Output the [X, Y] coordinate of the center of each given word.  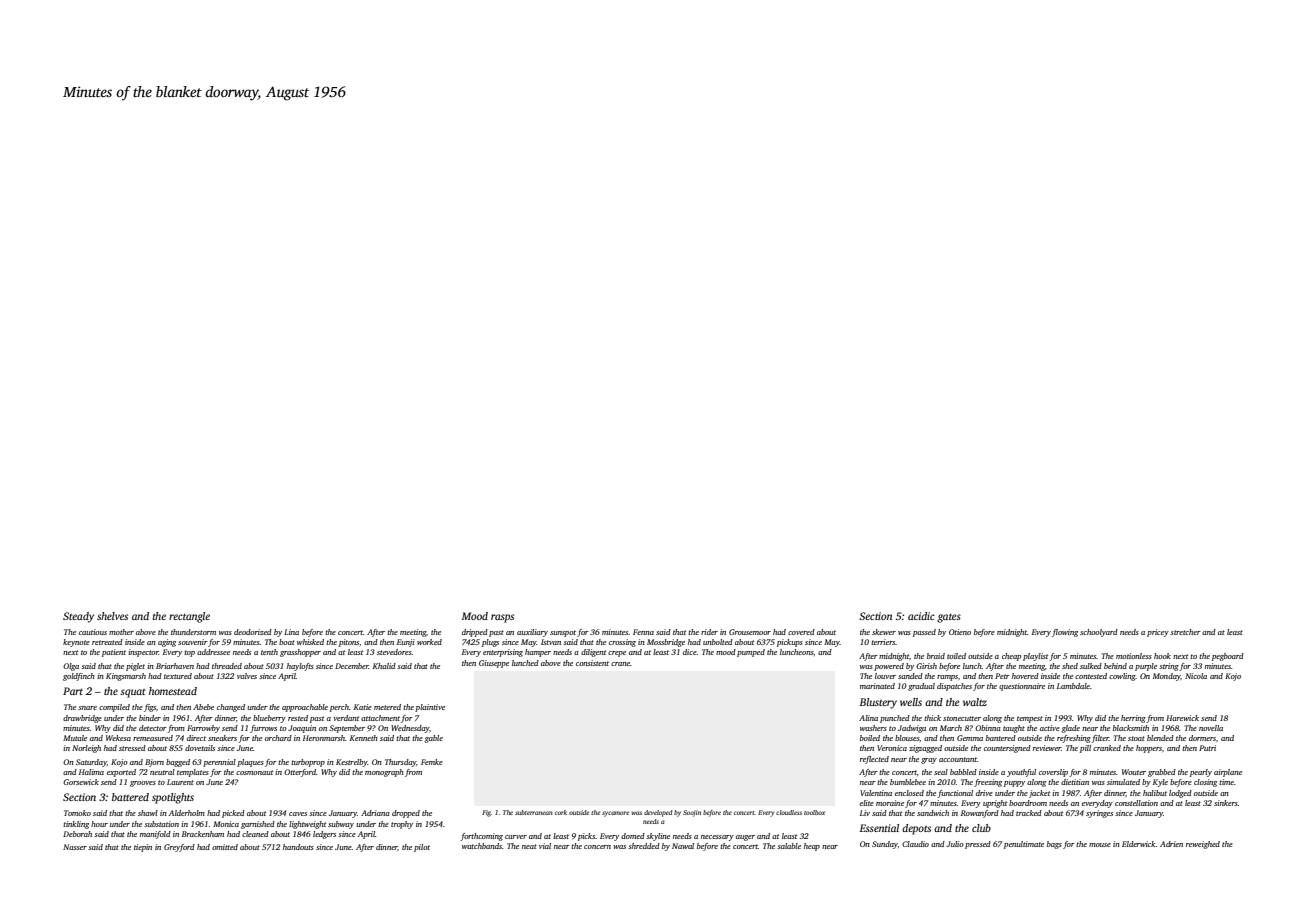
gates [949, 618]
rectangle [189, 617]
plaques [250, 763]
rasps [502, 618]
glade [1070, 729]
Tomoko [77, 813]
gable [433, 739]
